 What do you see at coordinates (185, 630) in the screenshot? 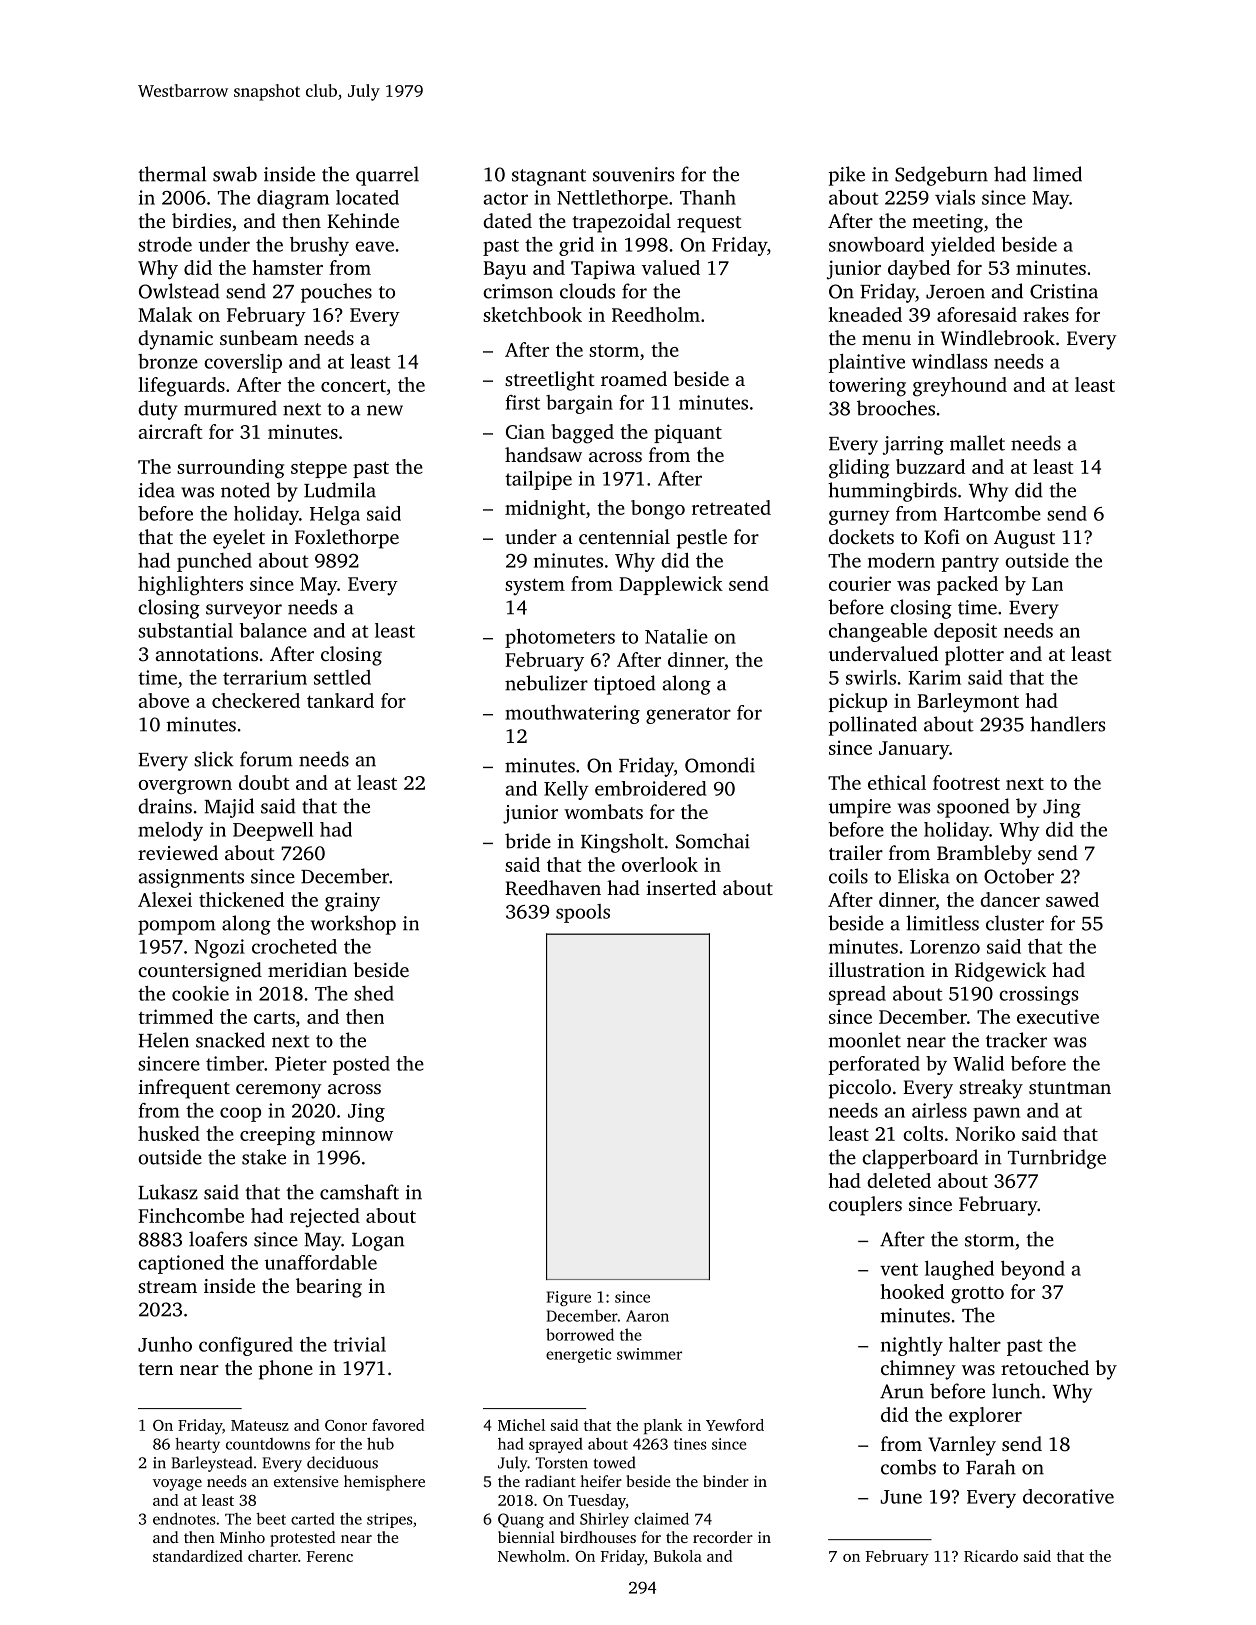
I see `substantial` at bounding box center [185, 630].
